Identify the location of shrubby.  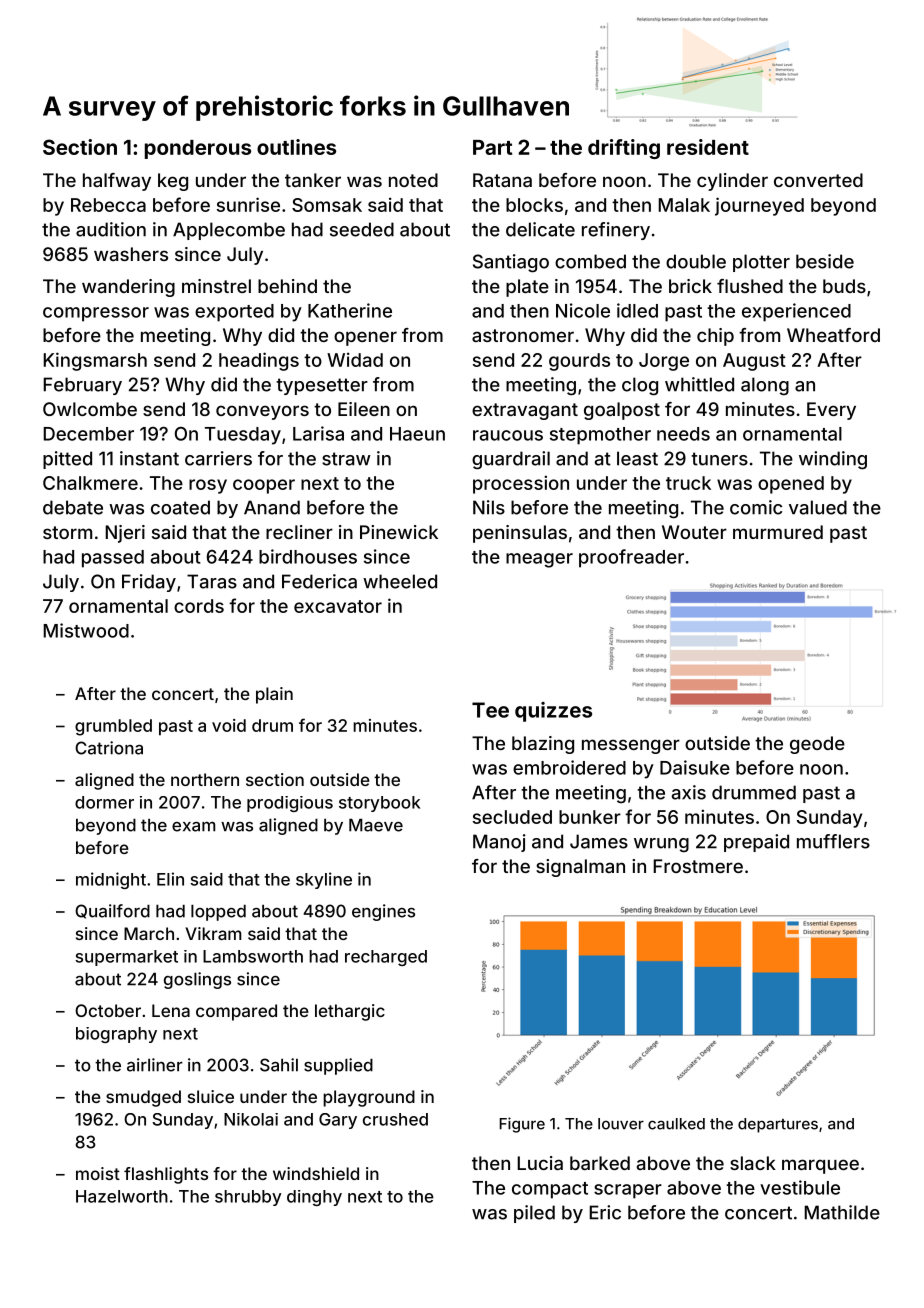
(248, 1198).
